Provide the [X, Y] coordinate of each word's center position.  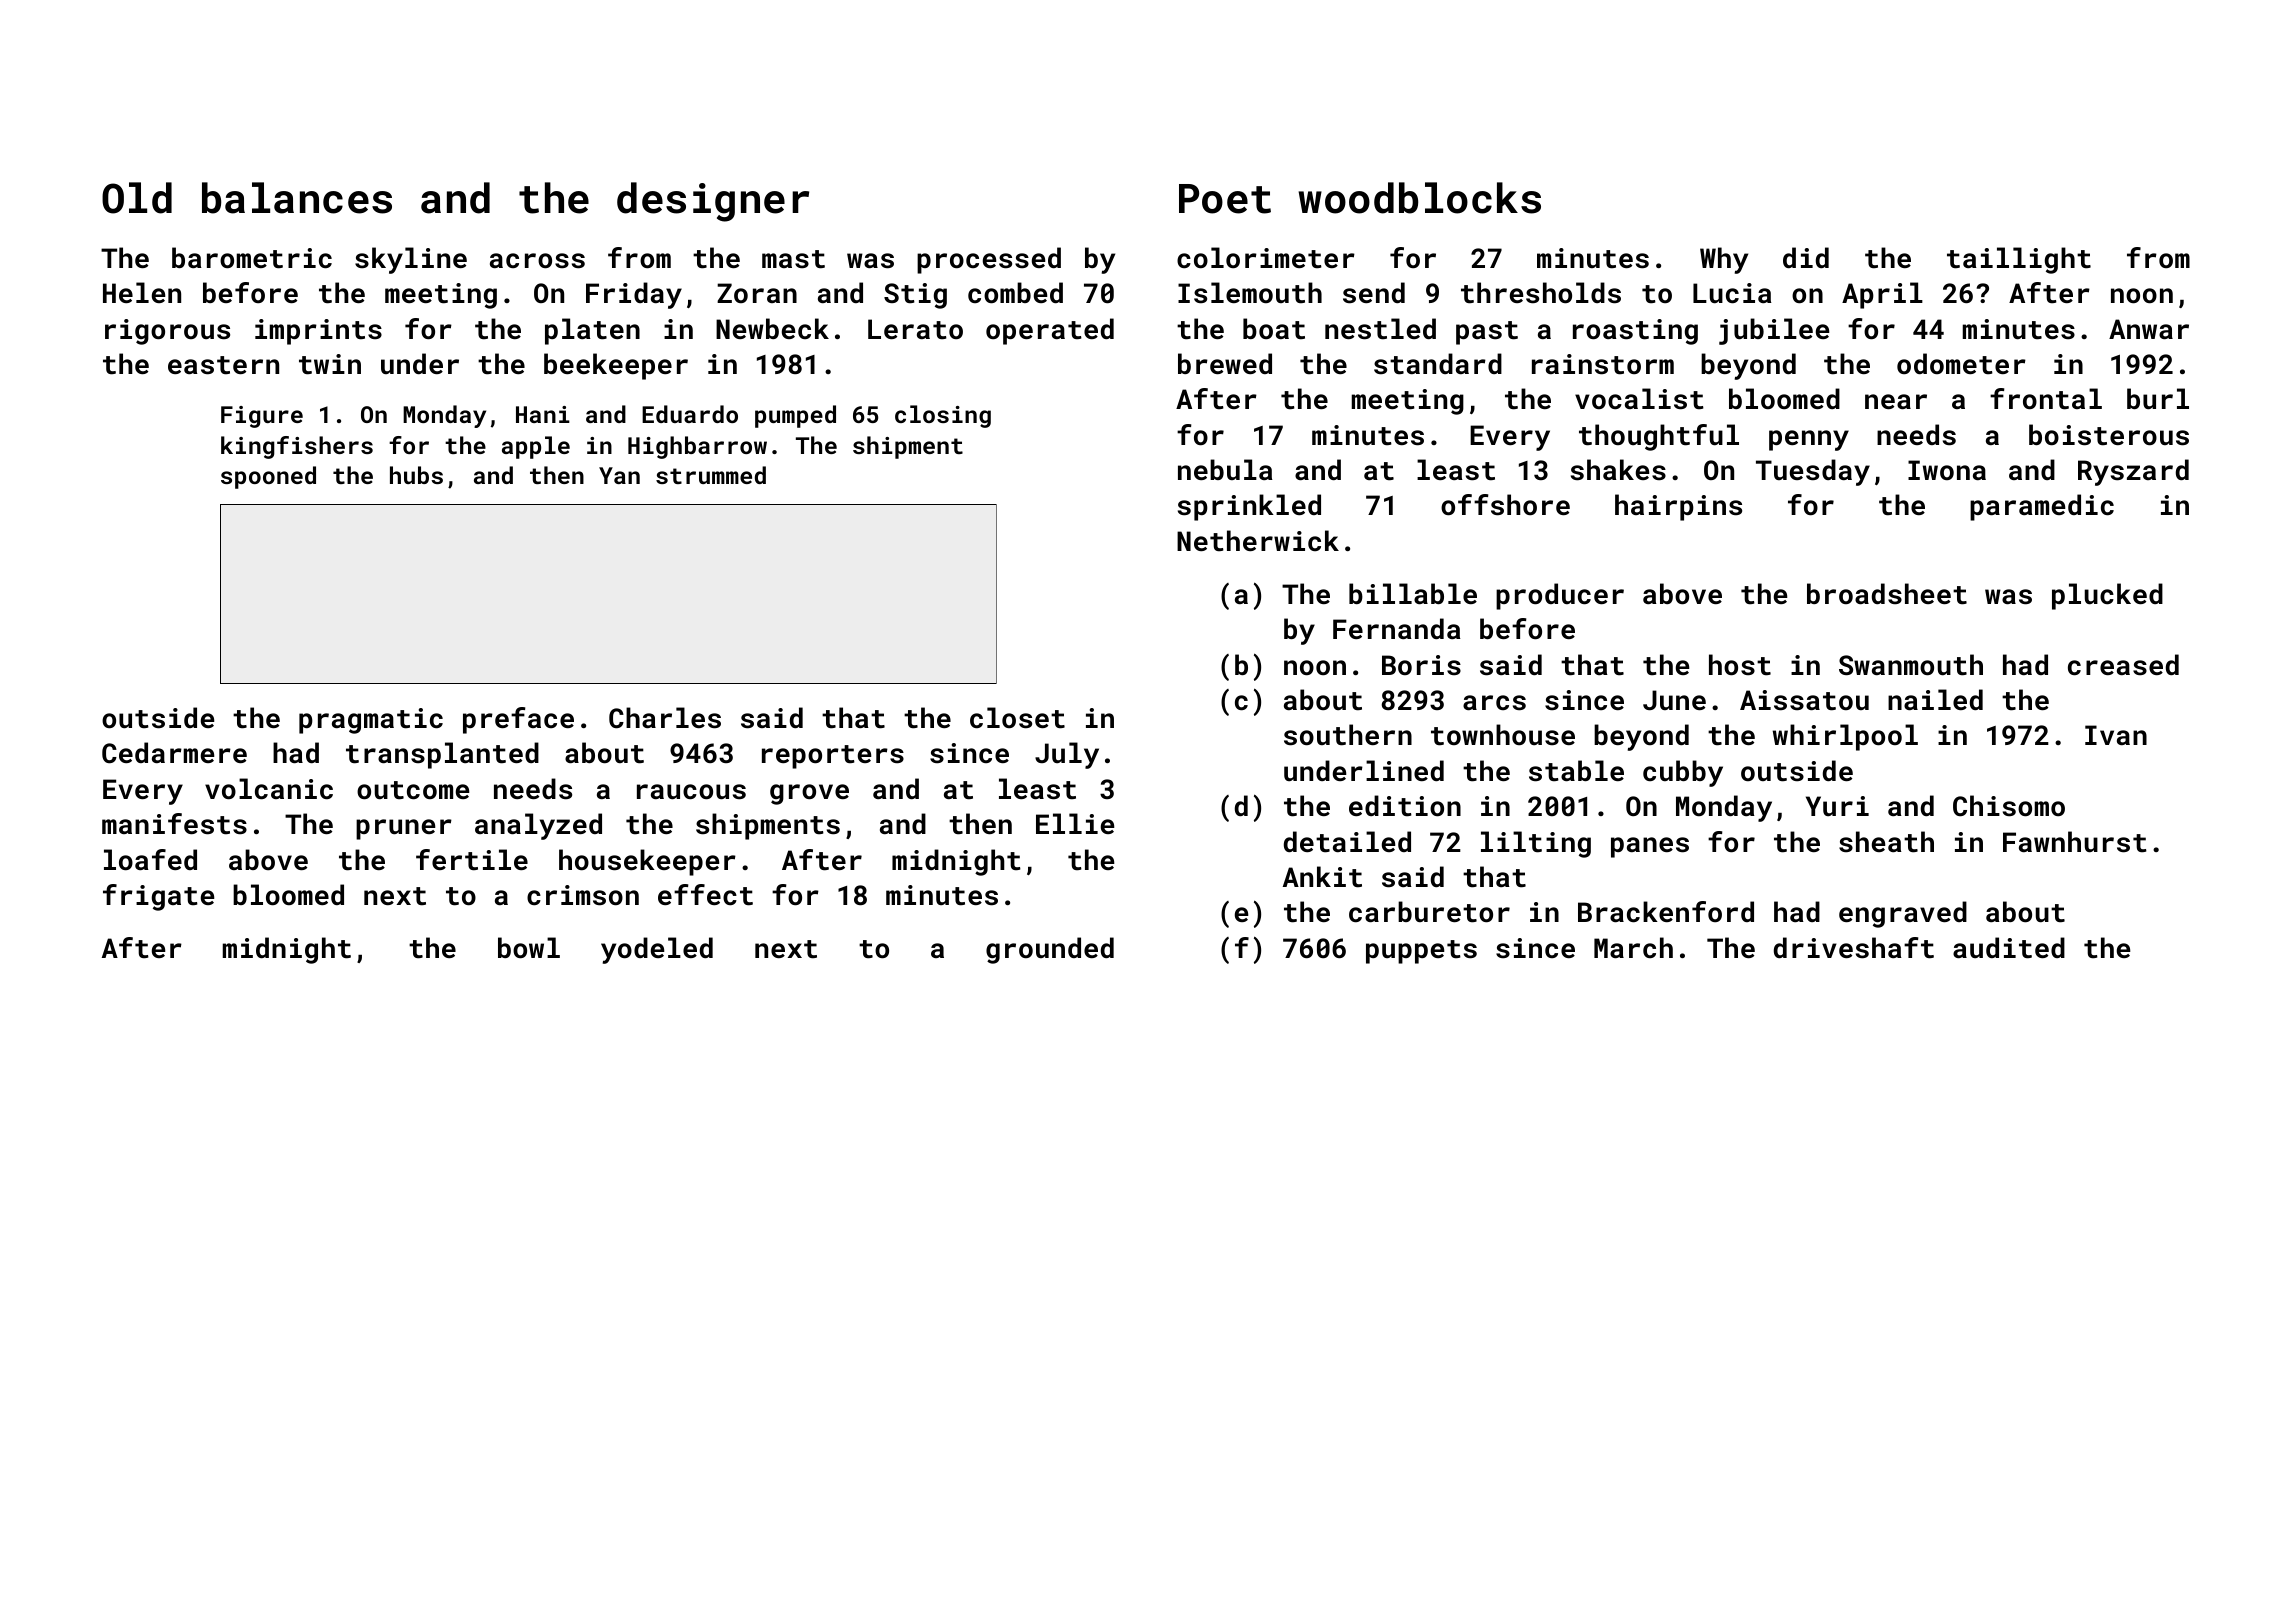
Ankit [1322, 877]
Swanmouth [1911, 665]
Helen [142, 292]
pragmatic [371, 721]
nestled [1380, 329]
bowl [529, 948]
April [1882, 295]
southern [1348, 735]
